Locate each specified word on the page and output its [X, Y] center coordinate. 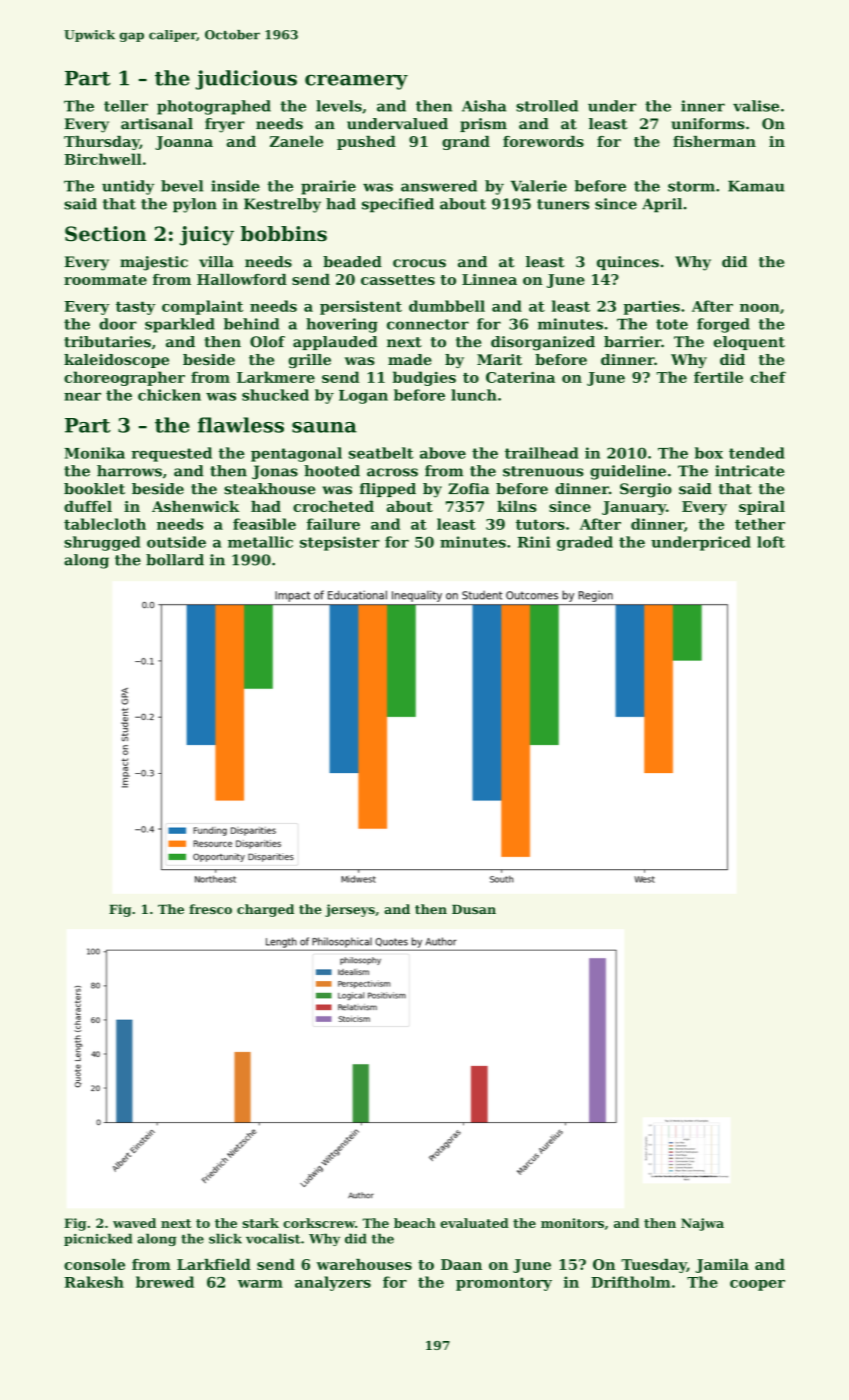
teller [126, 106]
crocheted [333, 506]
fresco [210, 909]
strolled [547, 106]
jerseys [350, 910]
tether [760, 524]
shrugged [102, 543]
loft [771, 542]
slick [225, 1238]
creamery [356, 82]
